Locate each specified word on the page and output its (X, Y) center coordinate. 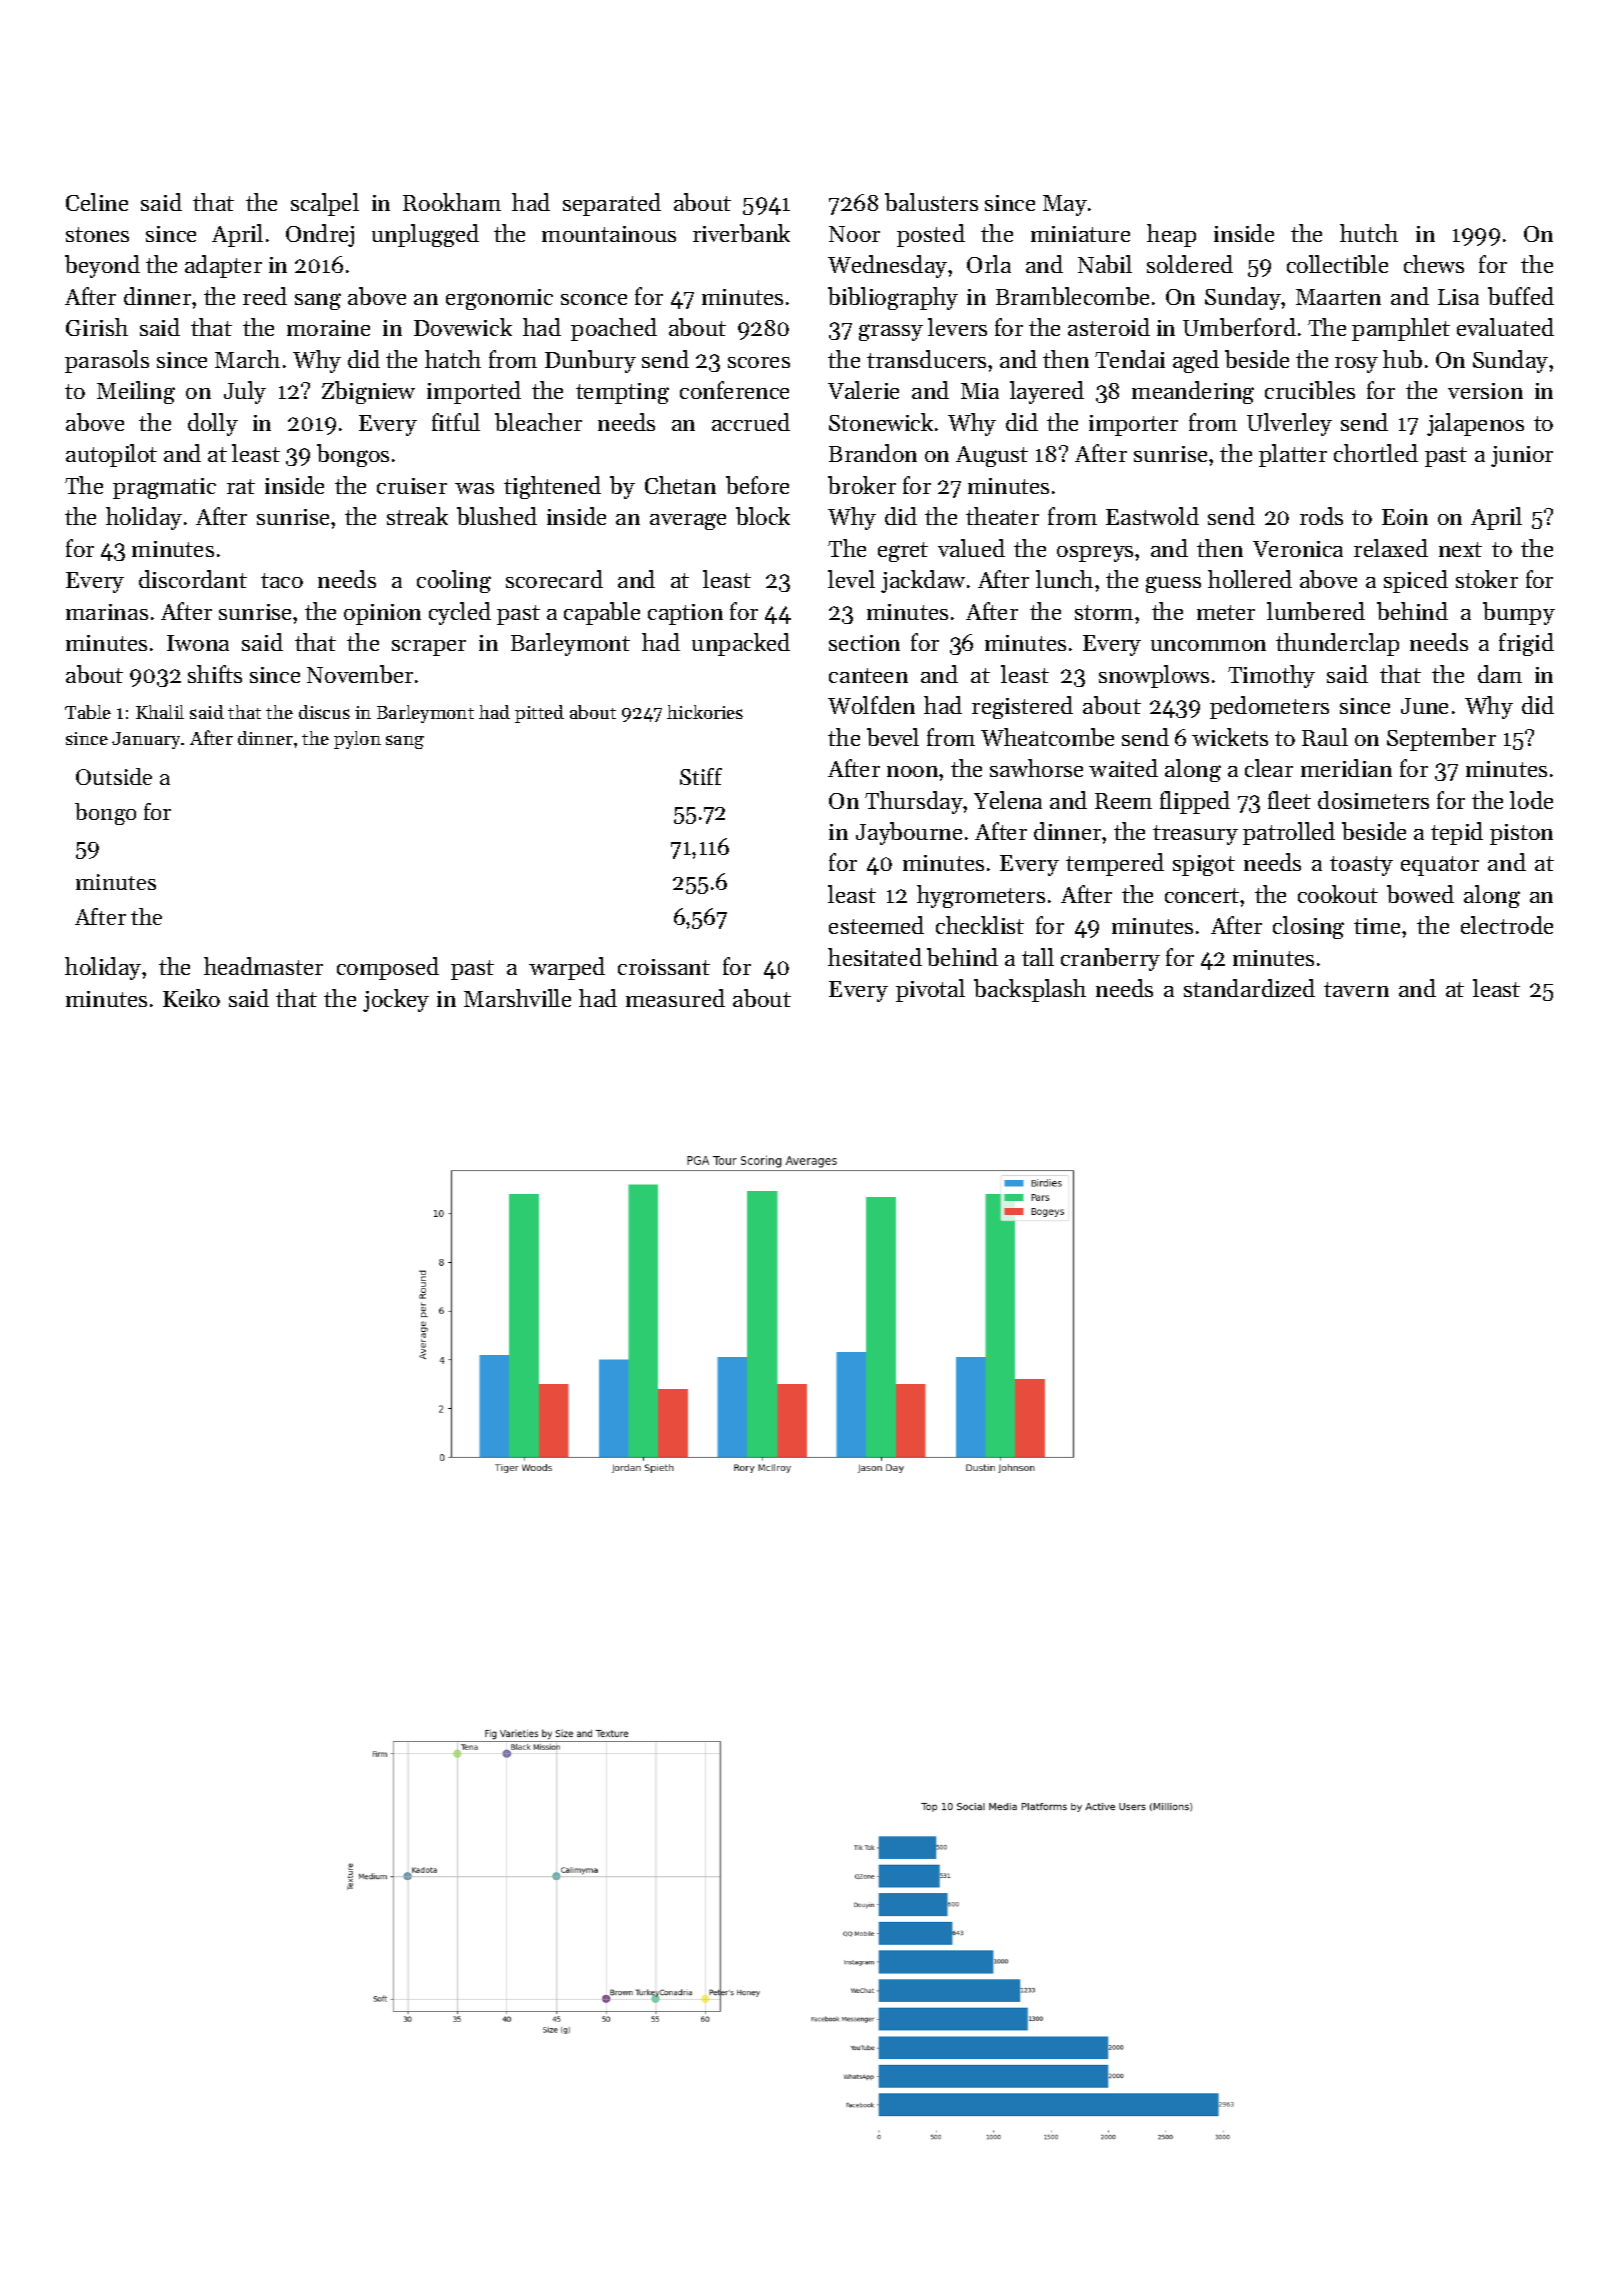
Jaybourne (909, 833)
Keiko (191, 998)
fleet (1289, 800)
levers (957, 327)
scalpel (325, 204)
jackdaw (923, 581)
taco (282, 580)
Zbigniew (368, 392)
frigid (1526, 644)
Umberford (1239, 327)
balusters (931, 202)
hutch (1369, 233)
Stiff (701, 776)
